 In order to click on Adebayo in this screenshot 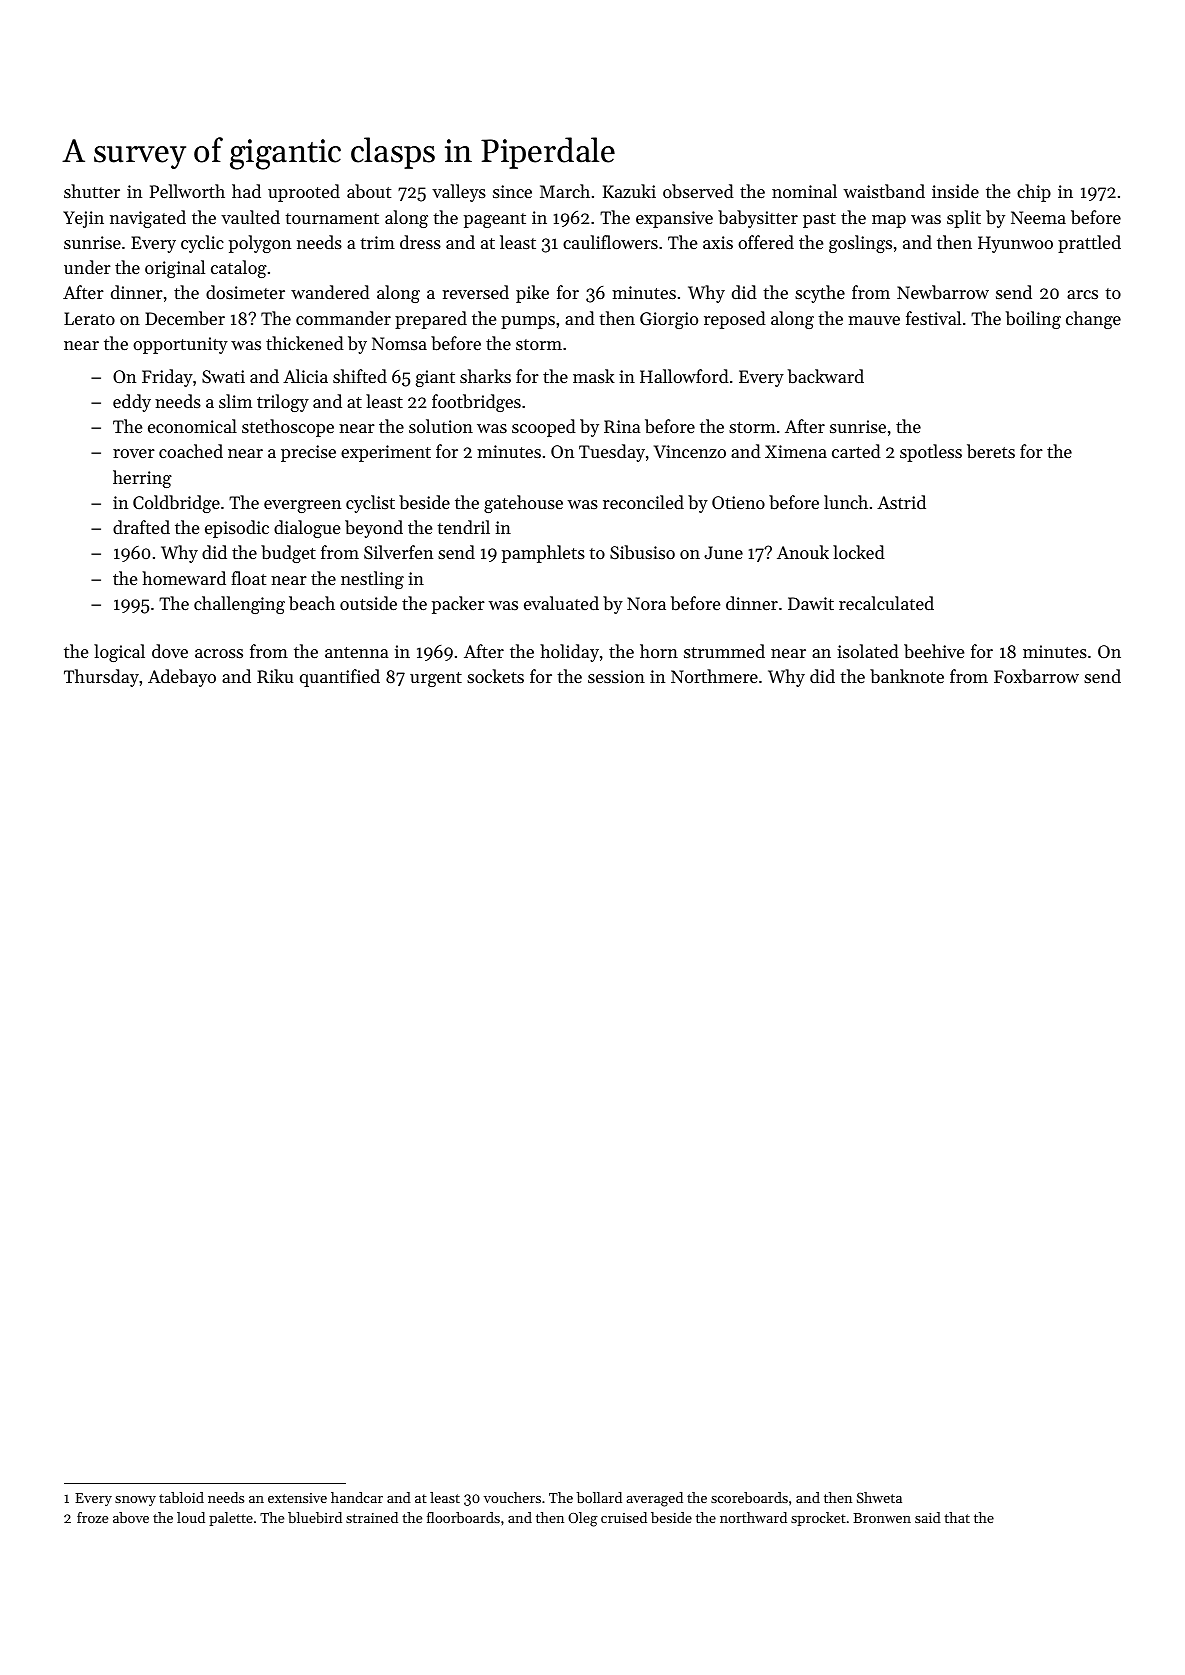, I will do `click(182, 678)`.
